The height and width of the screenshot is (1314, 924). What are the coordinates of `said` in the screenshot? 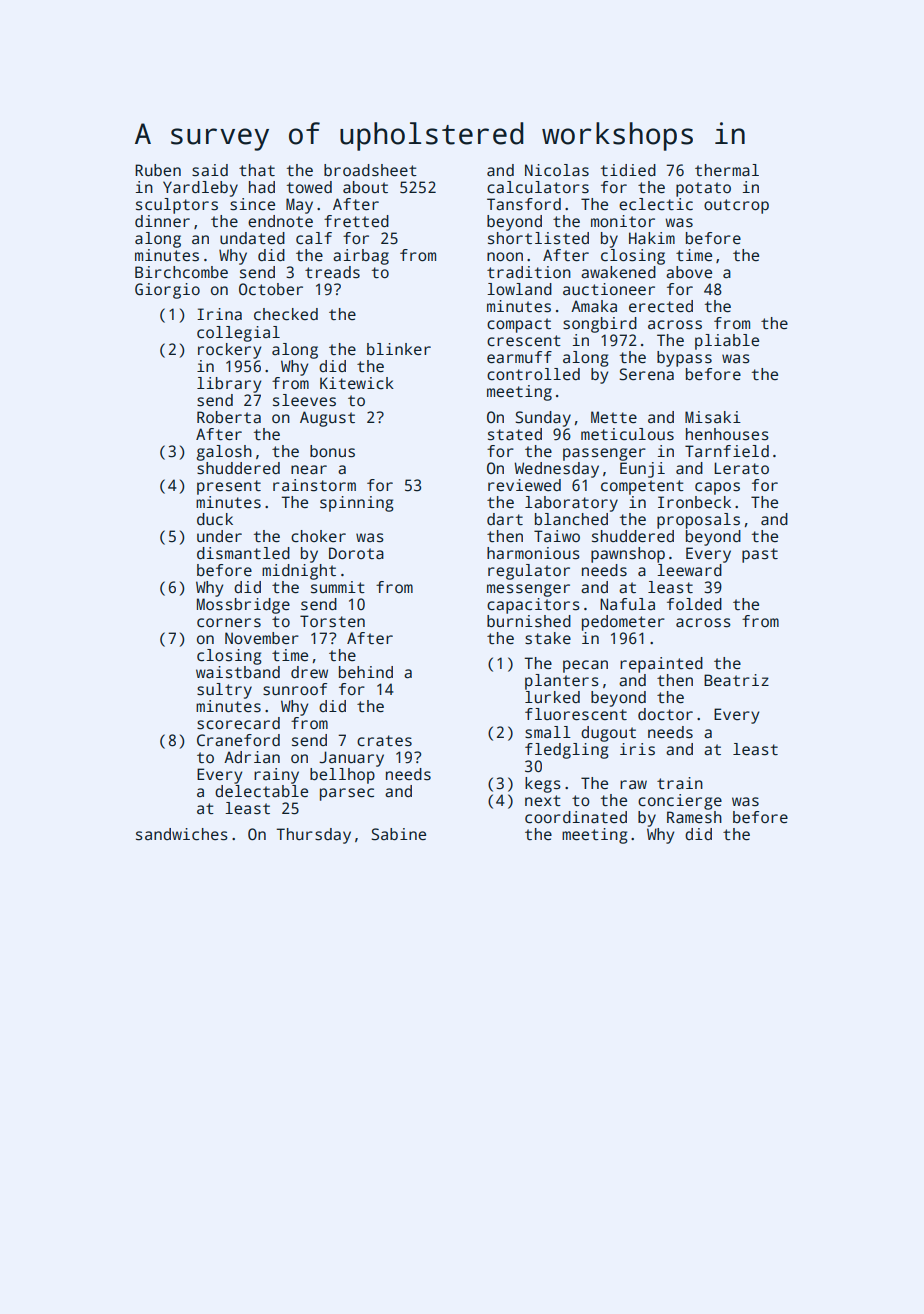 It's located at (210, 170).
